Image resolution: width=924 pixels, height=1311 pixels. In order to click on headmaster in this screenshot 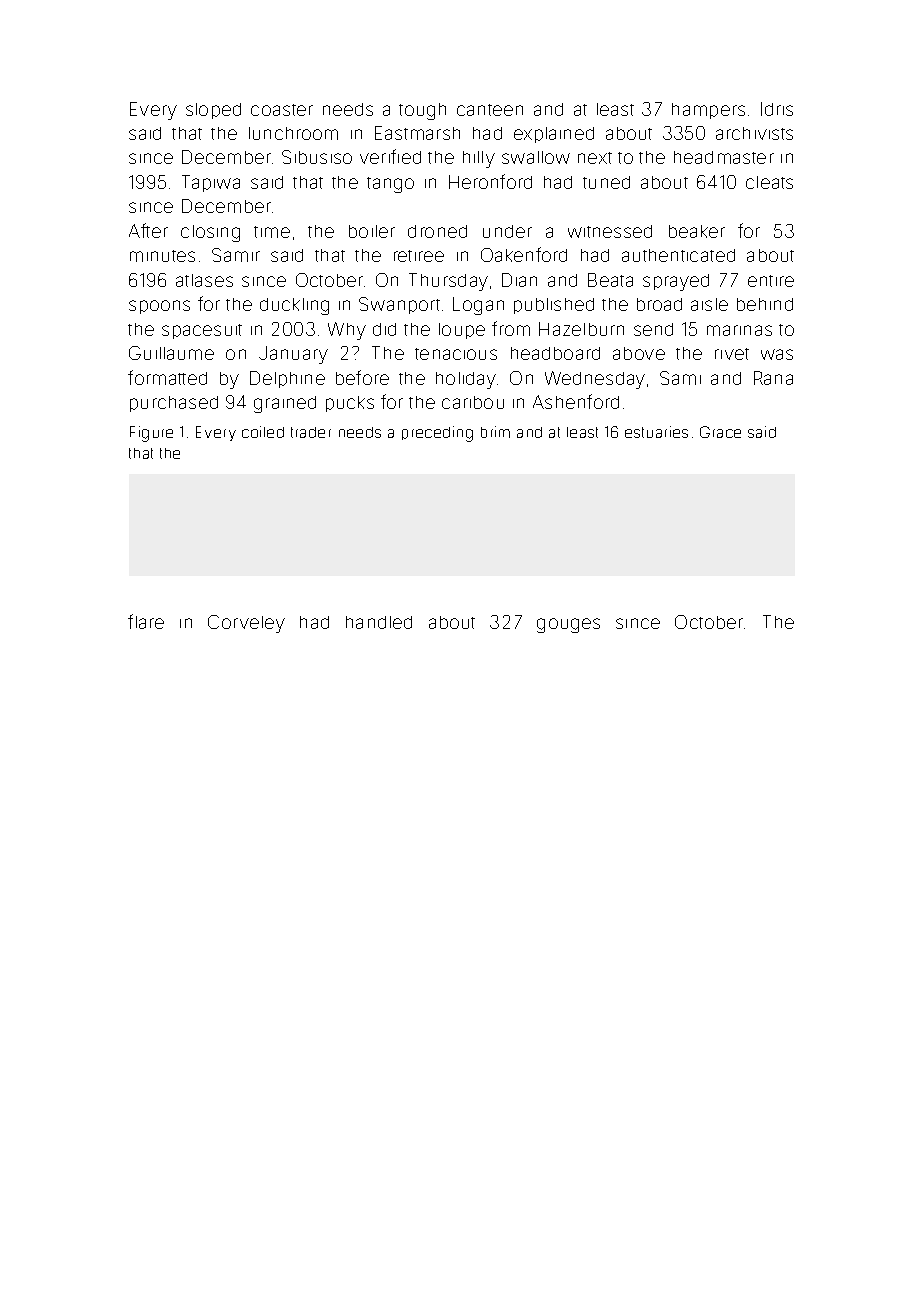, I will do `click(724, 157)`.
